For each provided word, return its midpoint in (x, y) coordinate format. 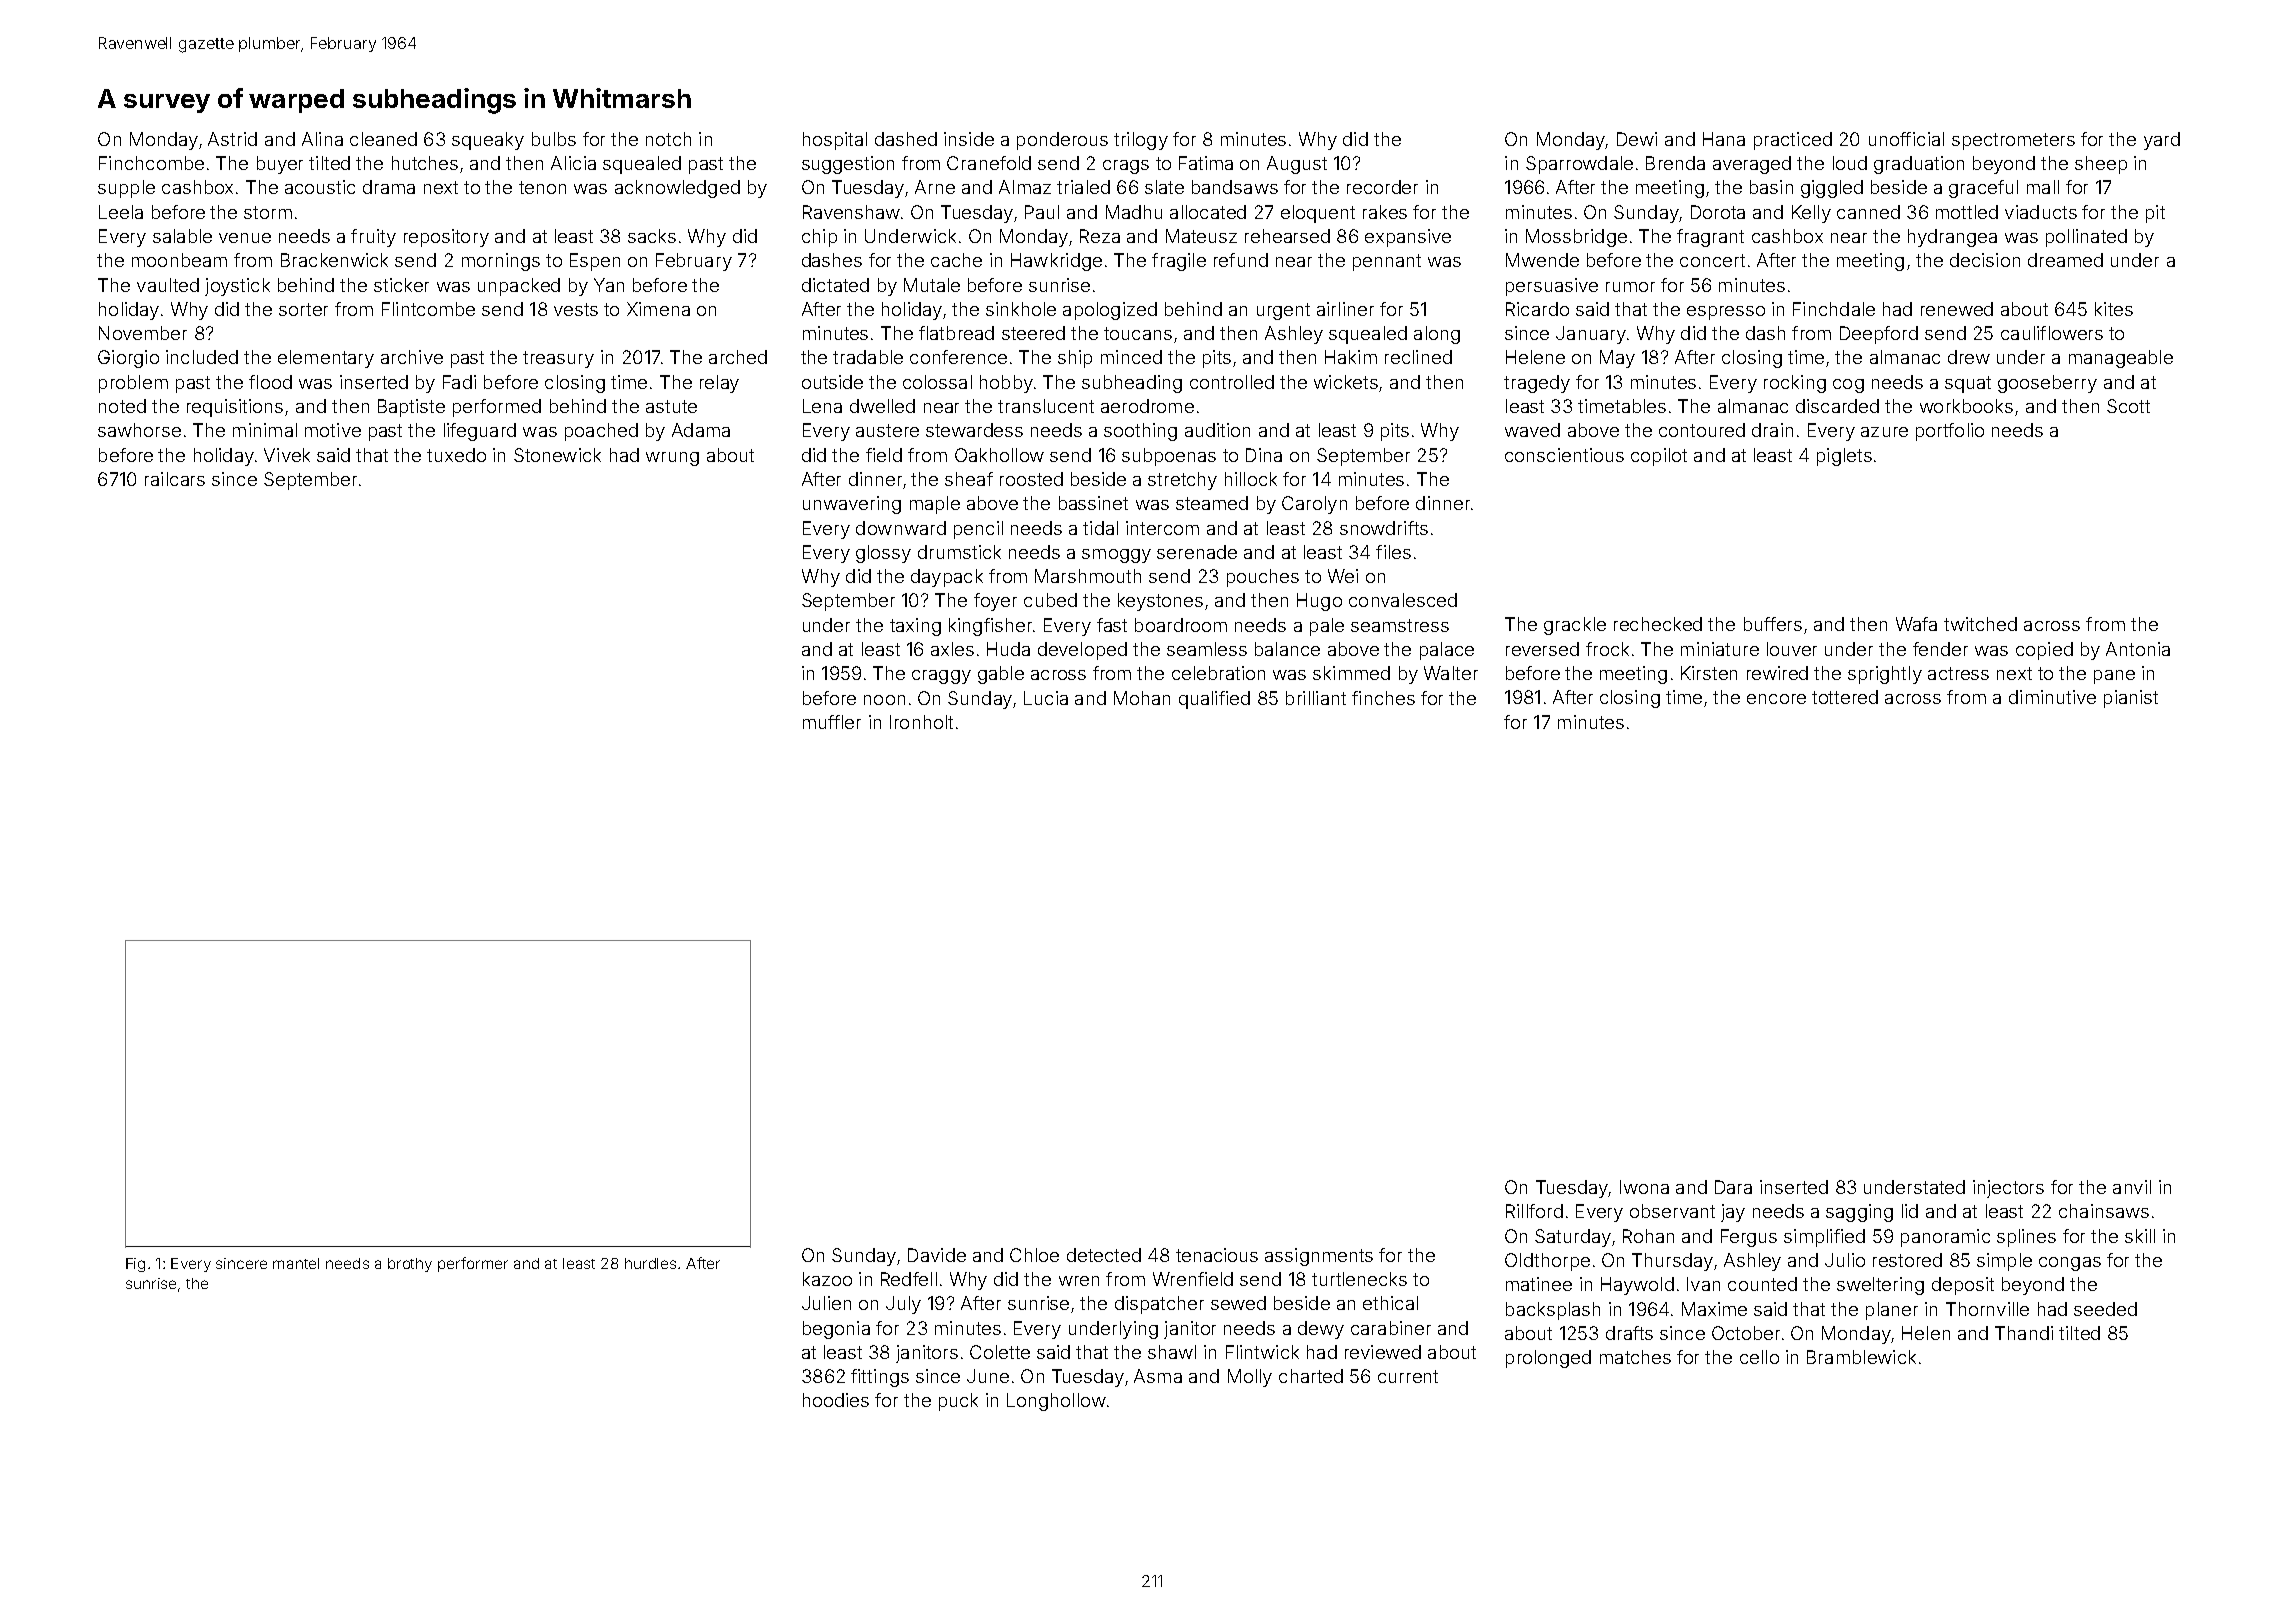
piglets (1844, 457)
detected (1104, 1255)
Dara (1733, 1187)
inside (969, 139)
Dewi (1637, 139)
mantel (296, 1263)
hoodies (836, 1400)
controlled (1232, 382)
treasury (558, 359)
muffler (832, 722)
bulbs (554, 139)
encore (1776, 699)
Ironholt (921, 722)
